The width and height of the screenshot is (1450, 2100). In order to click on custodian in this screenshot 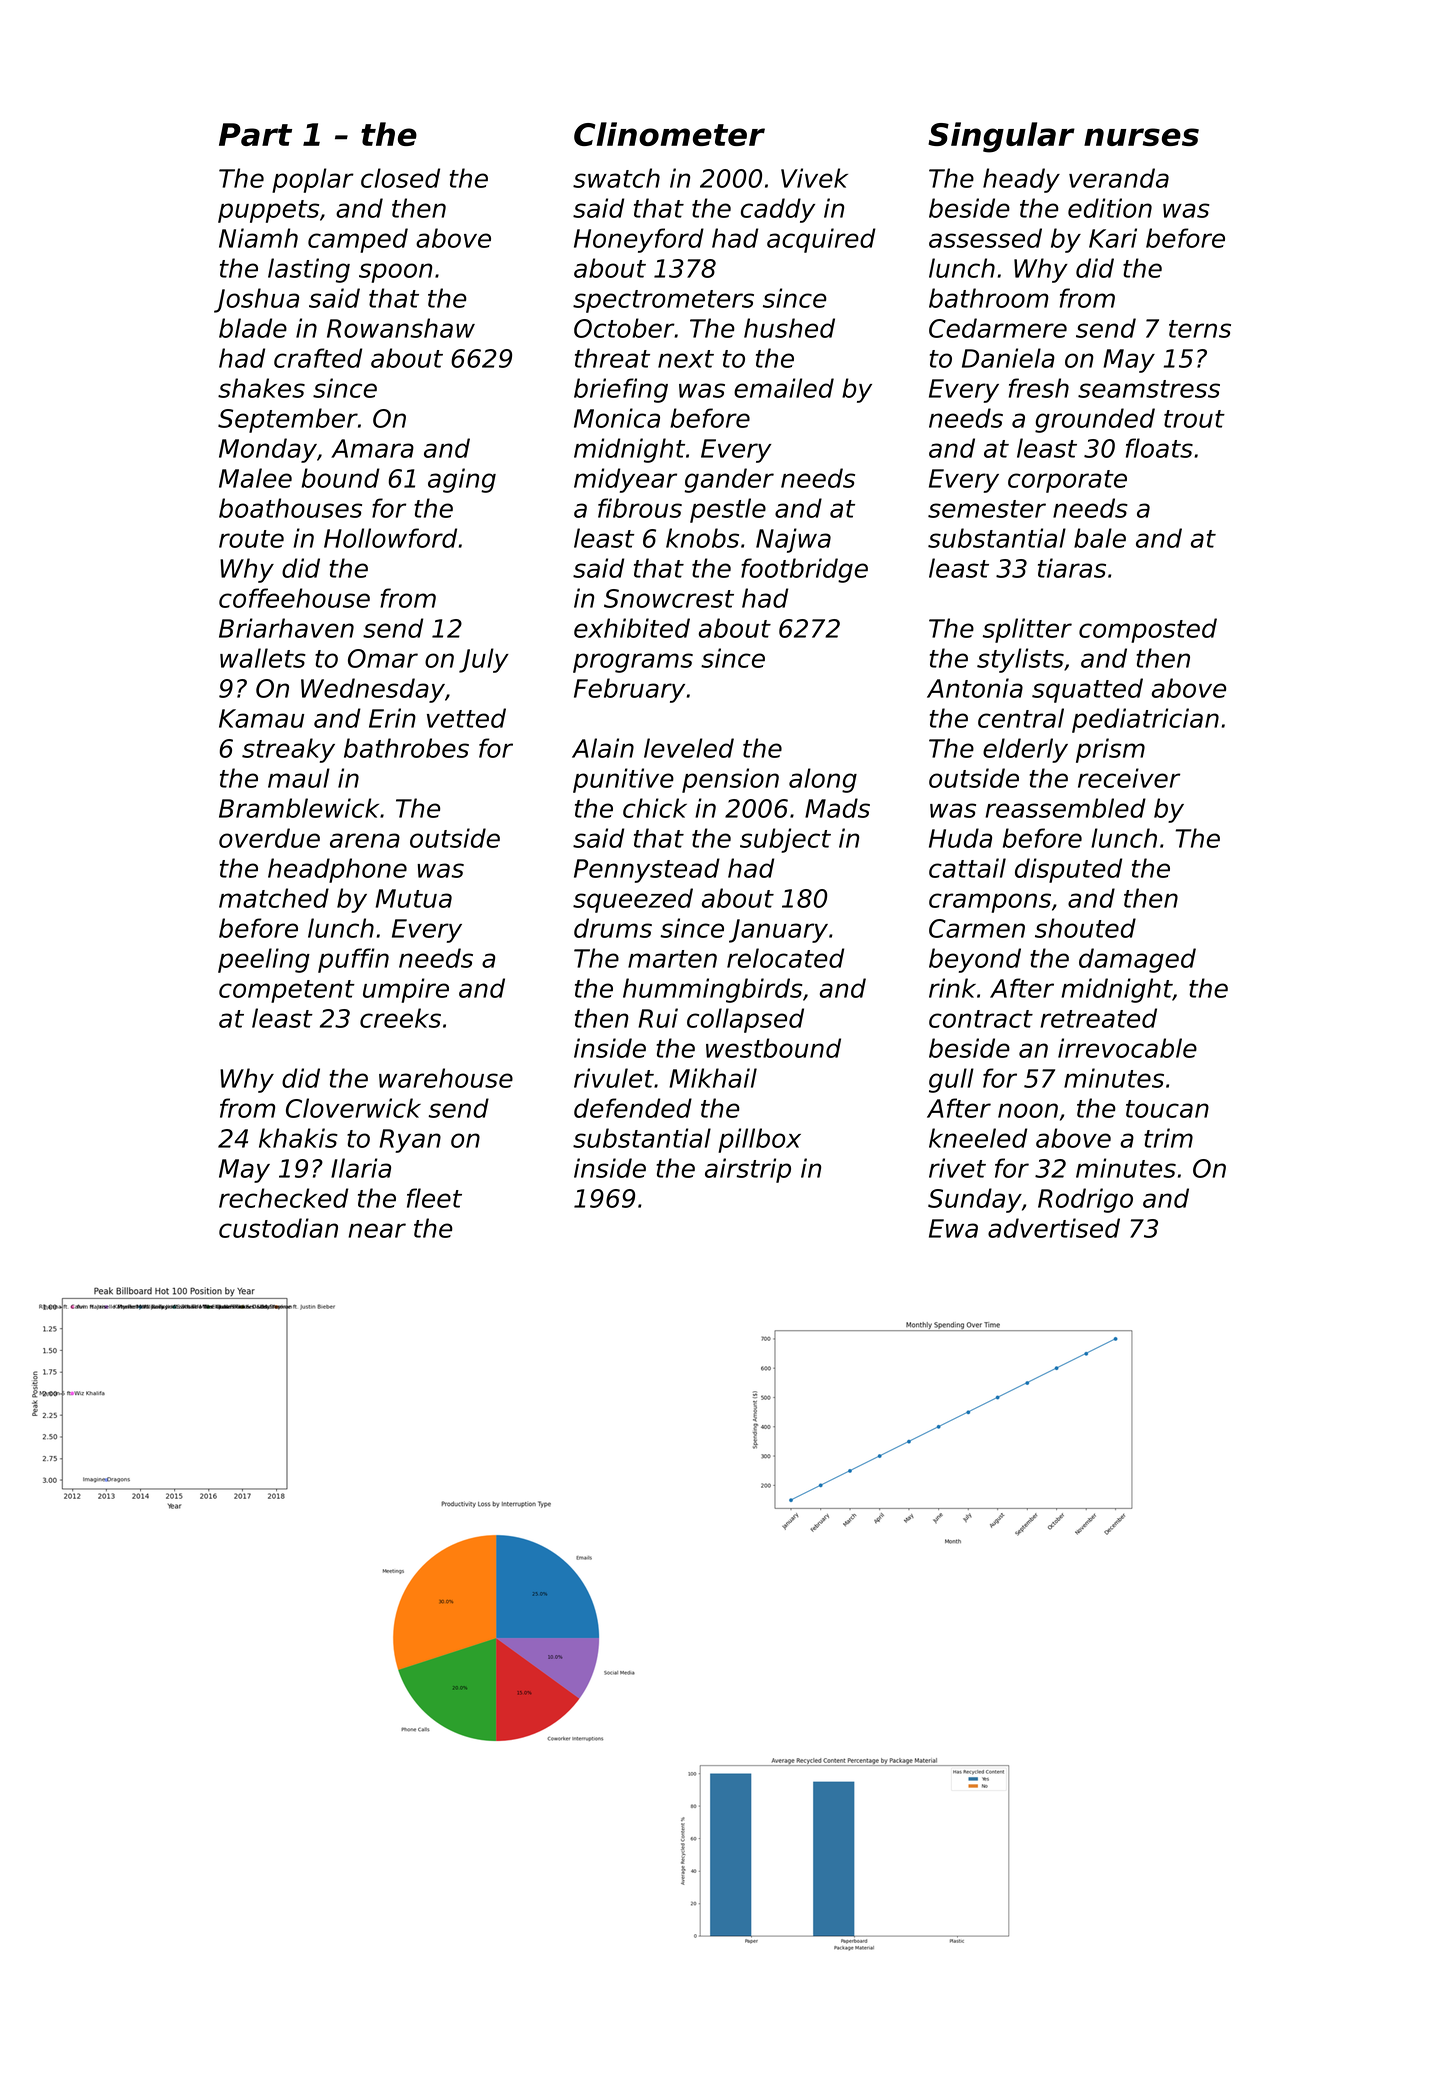, I will do `click(278, 1228)`.
